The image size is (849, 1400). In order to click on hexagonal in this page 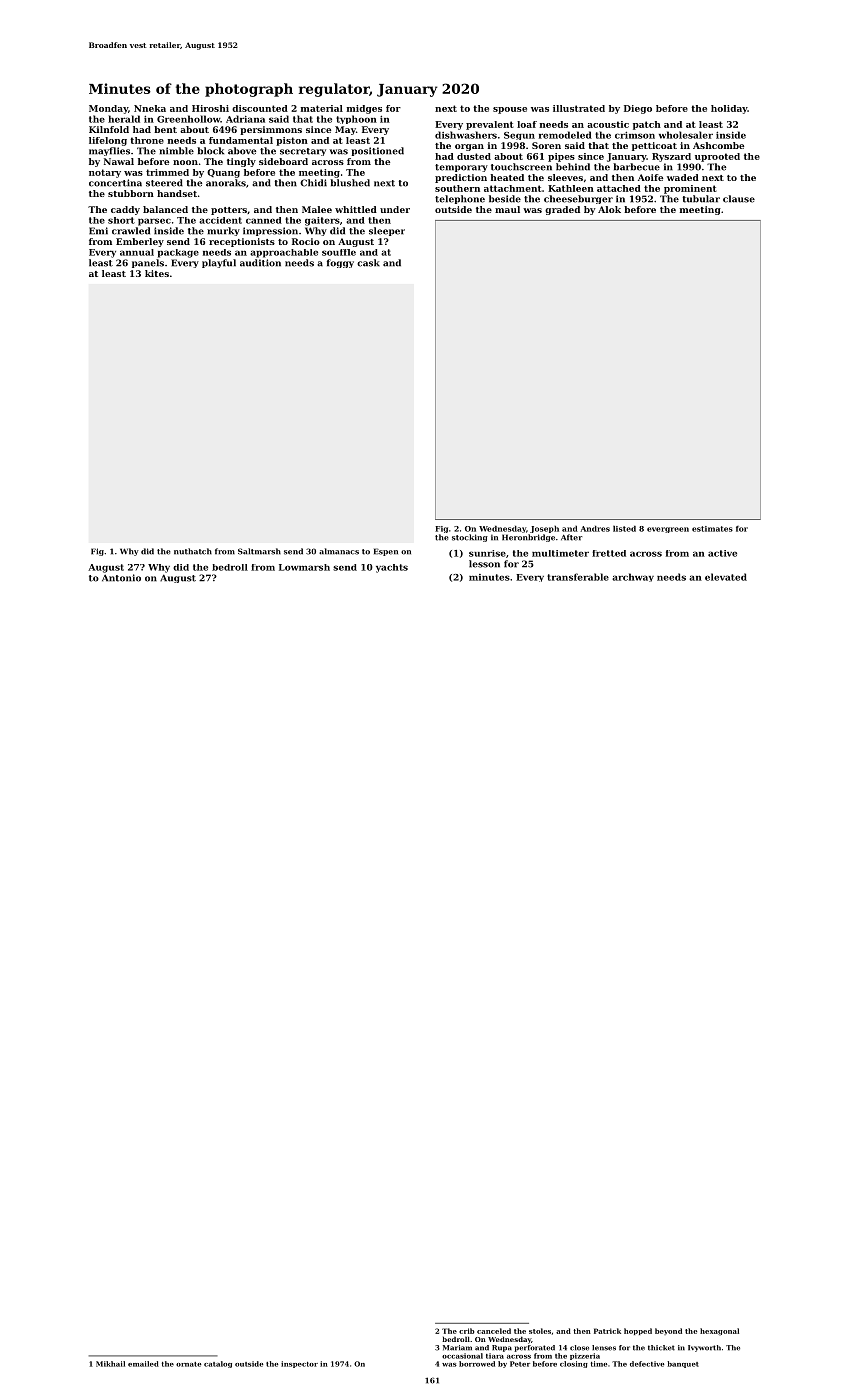, I will do `click(719, 1332)`.
